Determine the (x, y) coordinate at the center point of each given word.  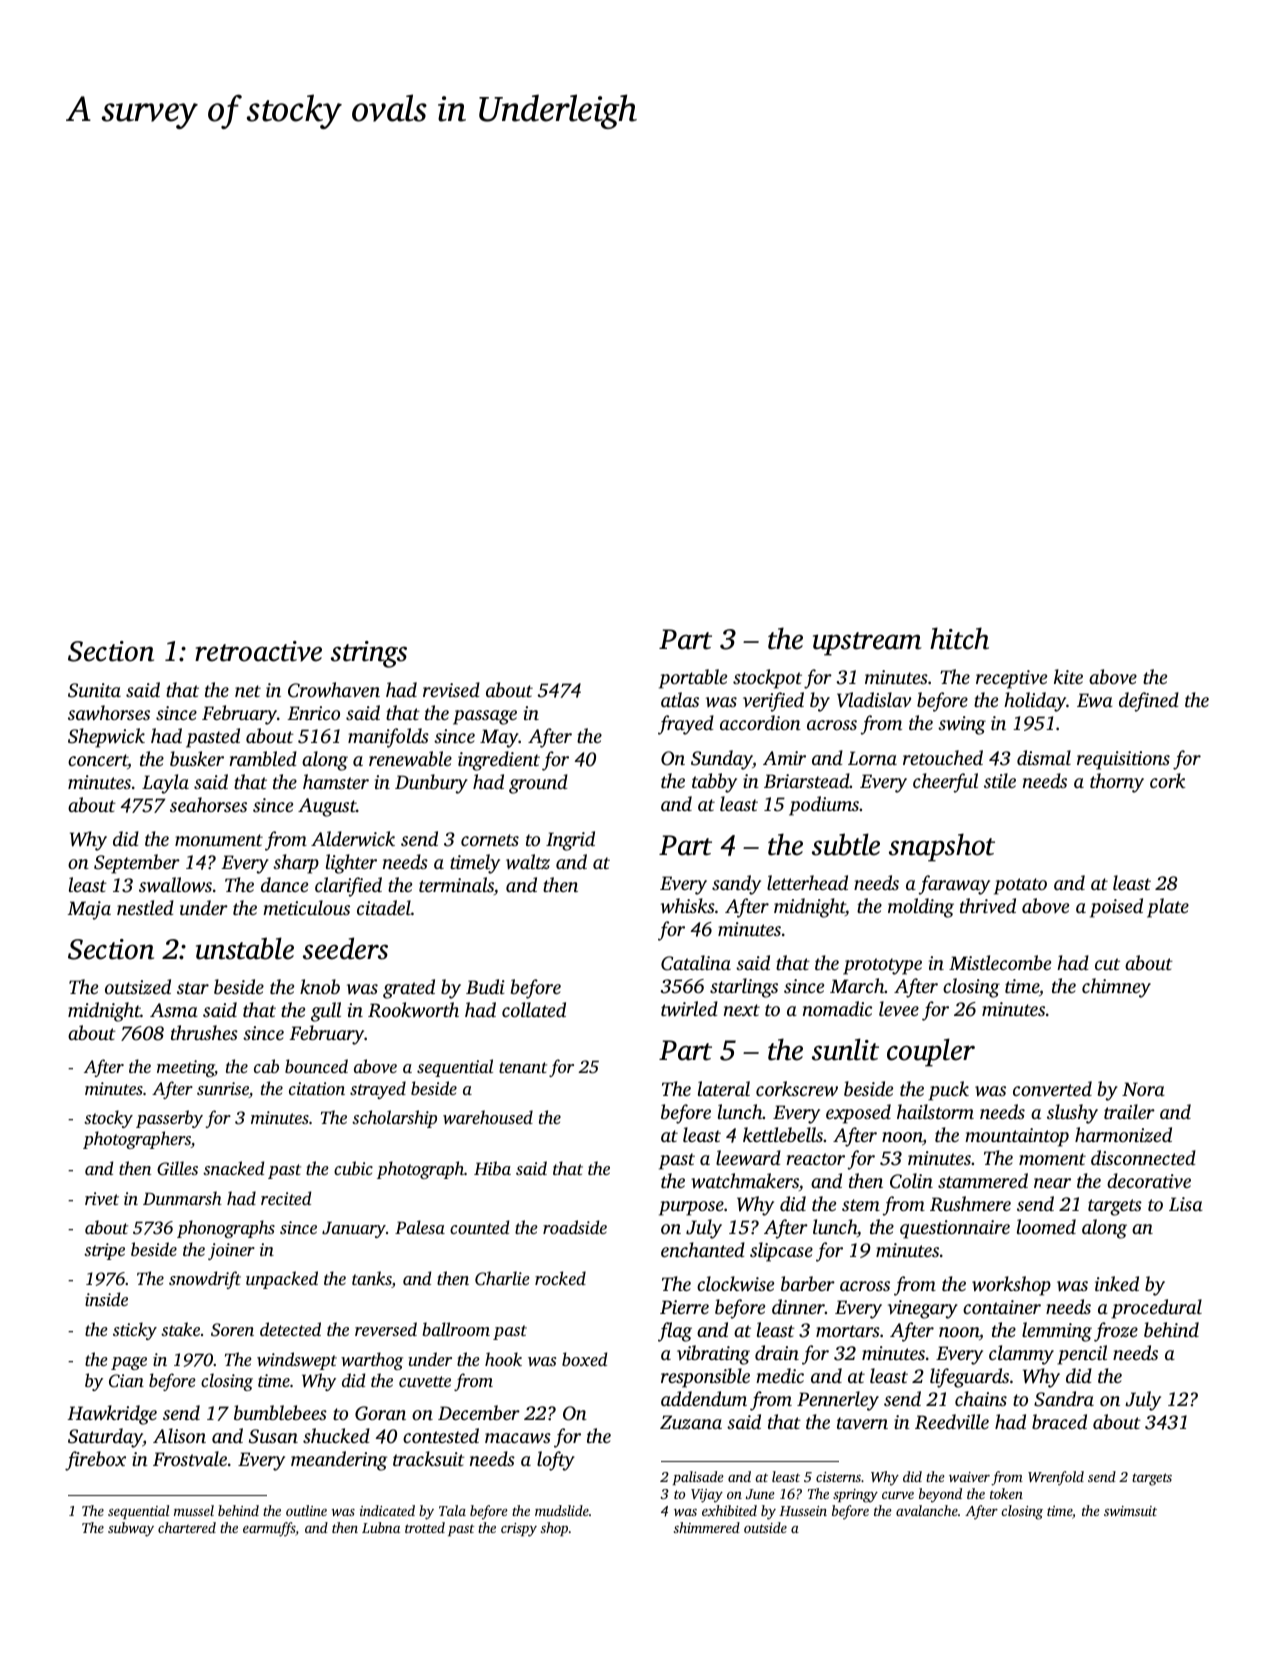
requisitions (1123, 760)
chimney (1116, 988)
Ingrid (570, 841)
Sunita (94, 690)
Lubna (381, 1527)
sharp (296, 864)
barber (808, 1283)
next (742, 1010)
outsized (138, 986)
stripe (104, 1251)
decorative (1149, 1180)
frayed (686, 725)
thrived (988, 905)
